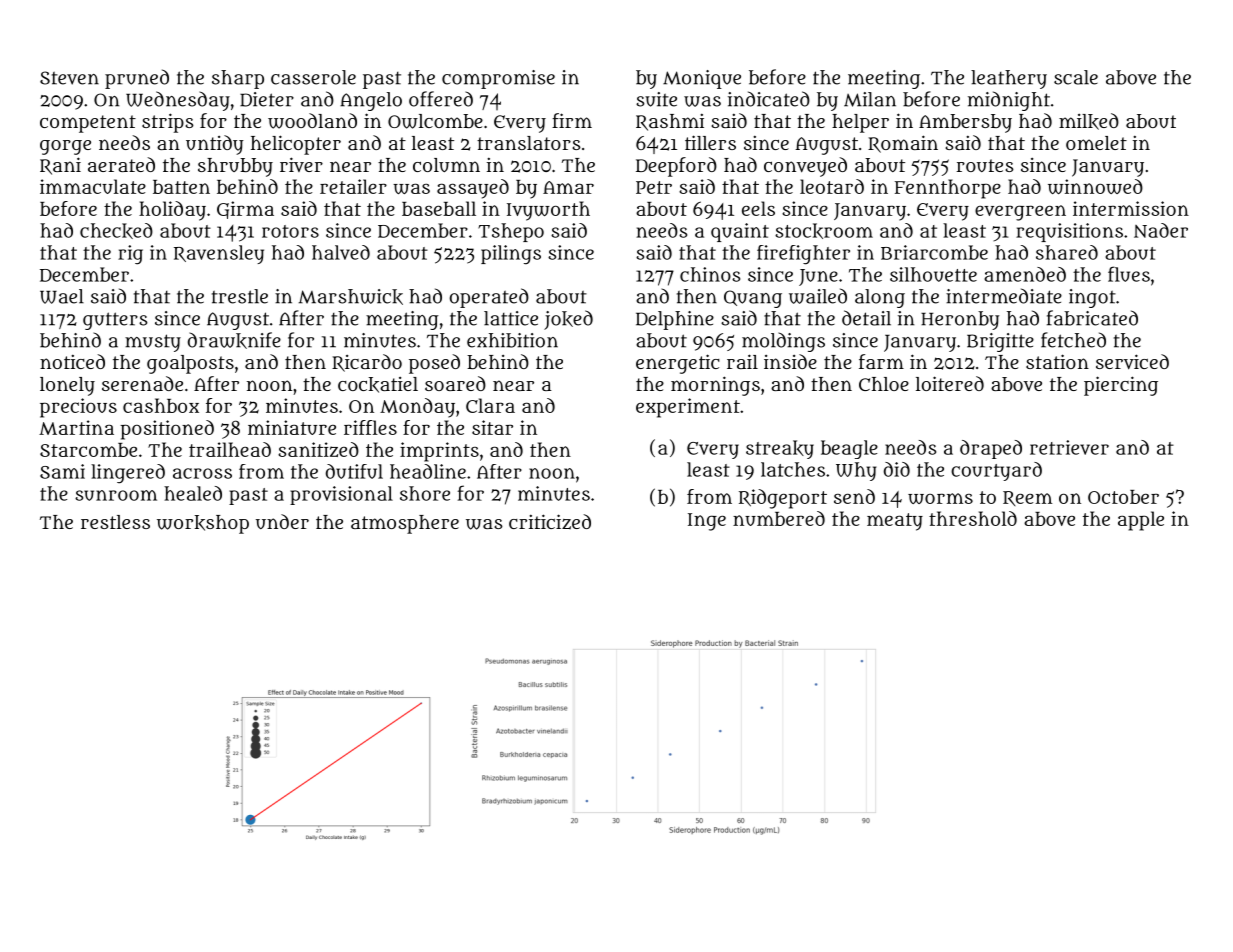 This page has height=952, width=1233. What do you see at coordinates (779, 518) in the page?
I see `numbered` at bounding box center [779, 518].
